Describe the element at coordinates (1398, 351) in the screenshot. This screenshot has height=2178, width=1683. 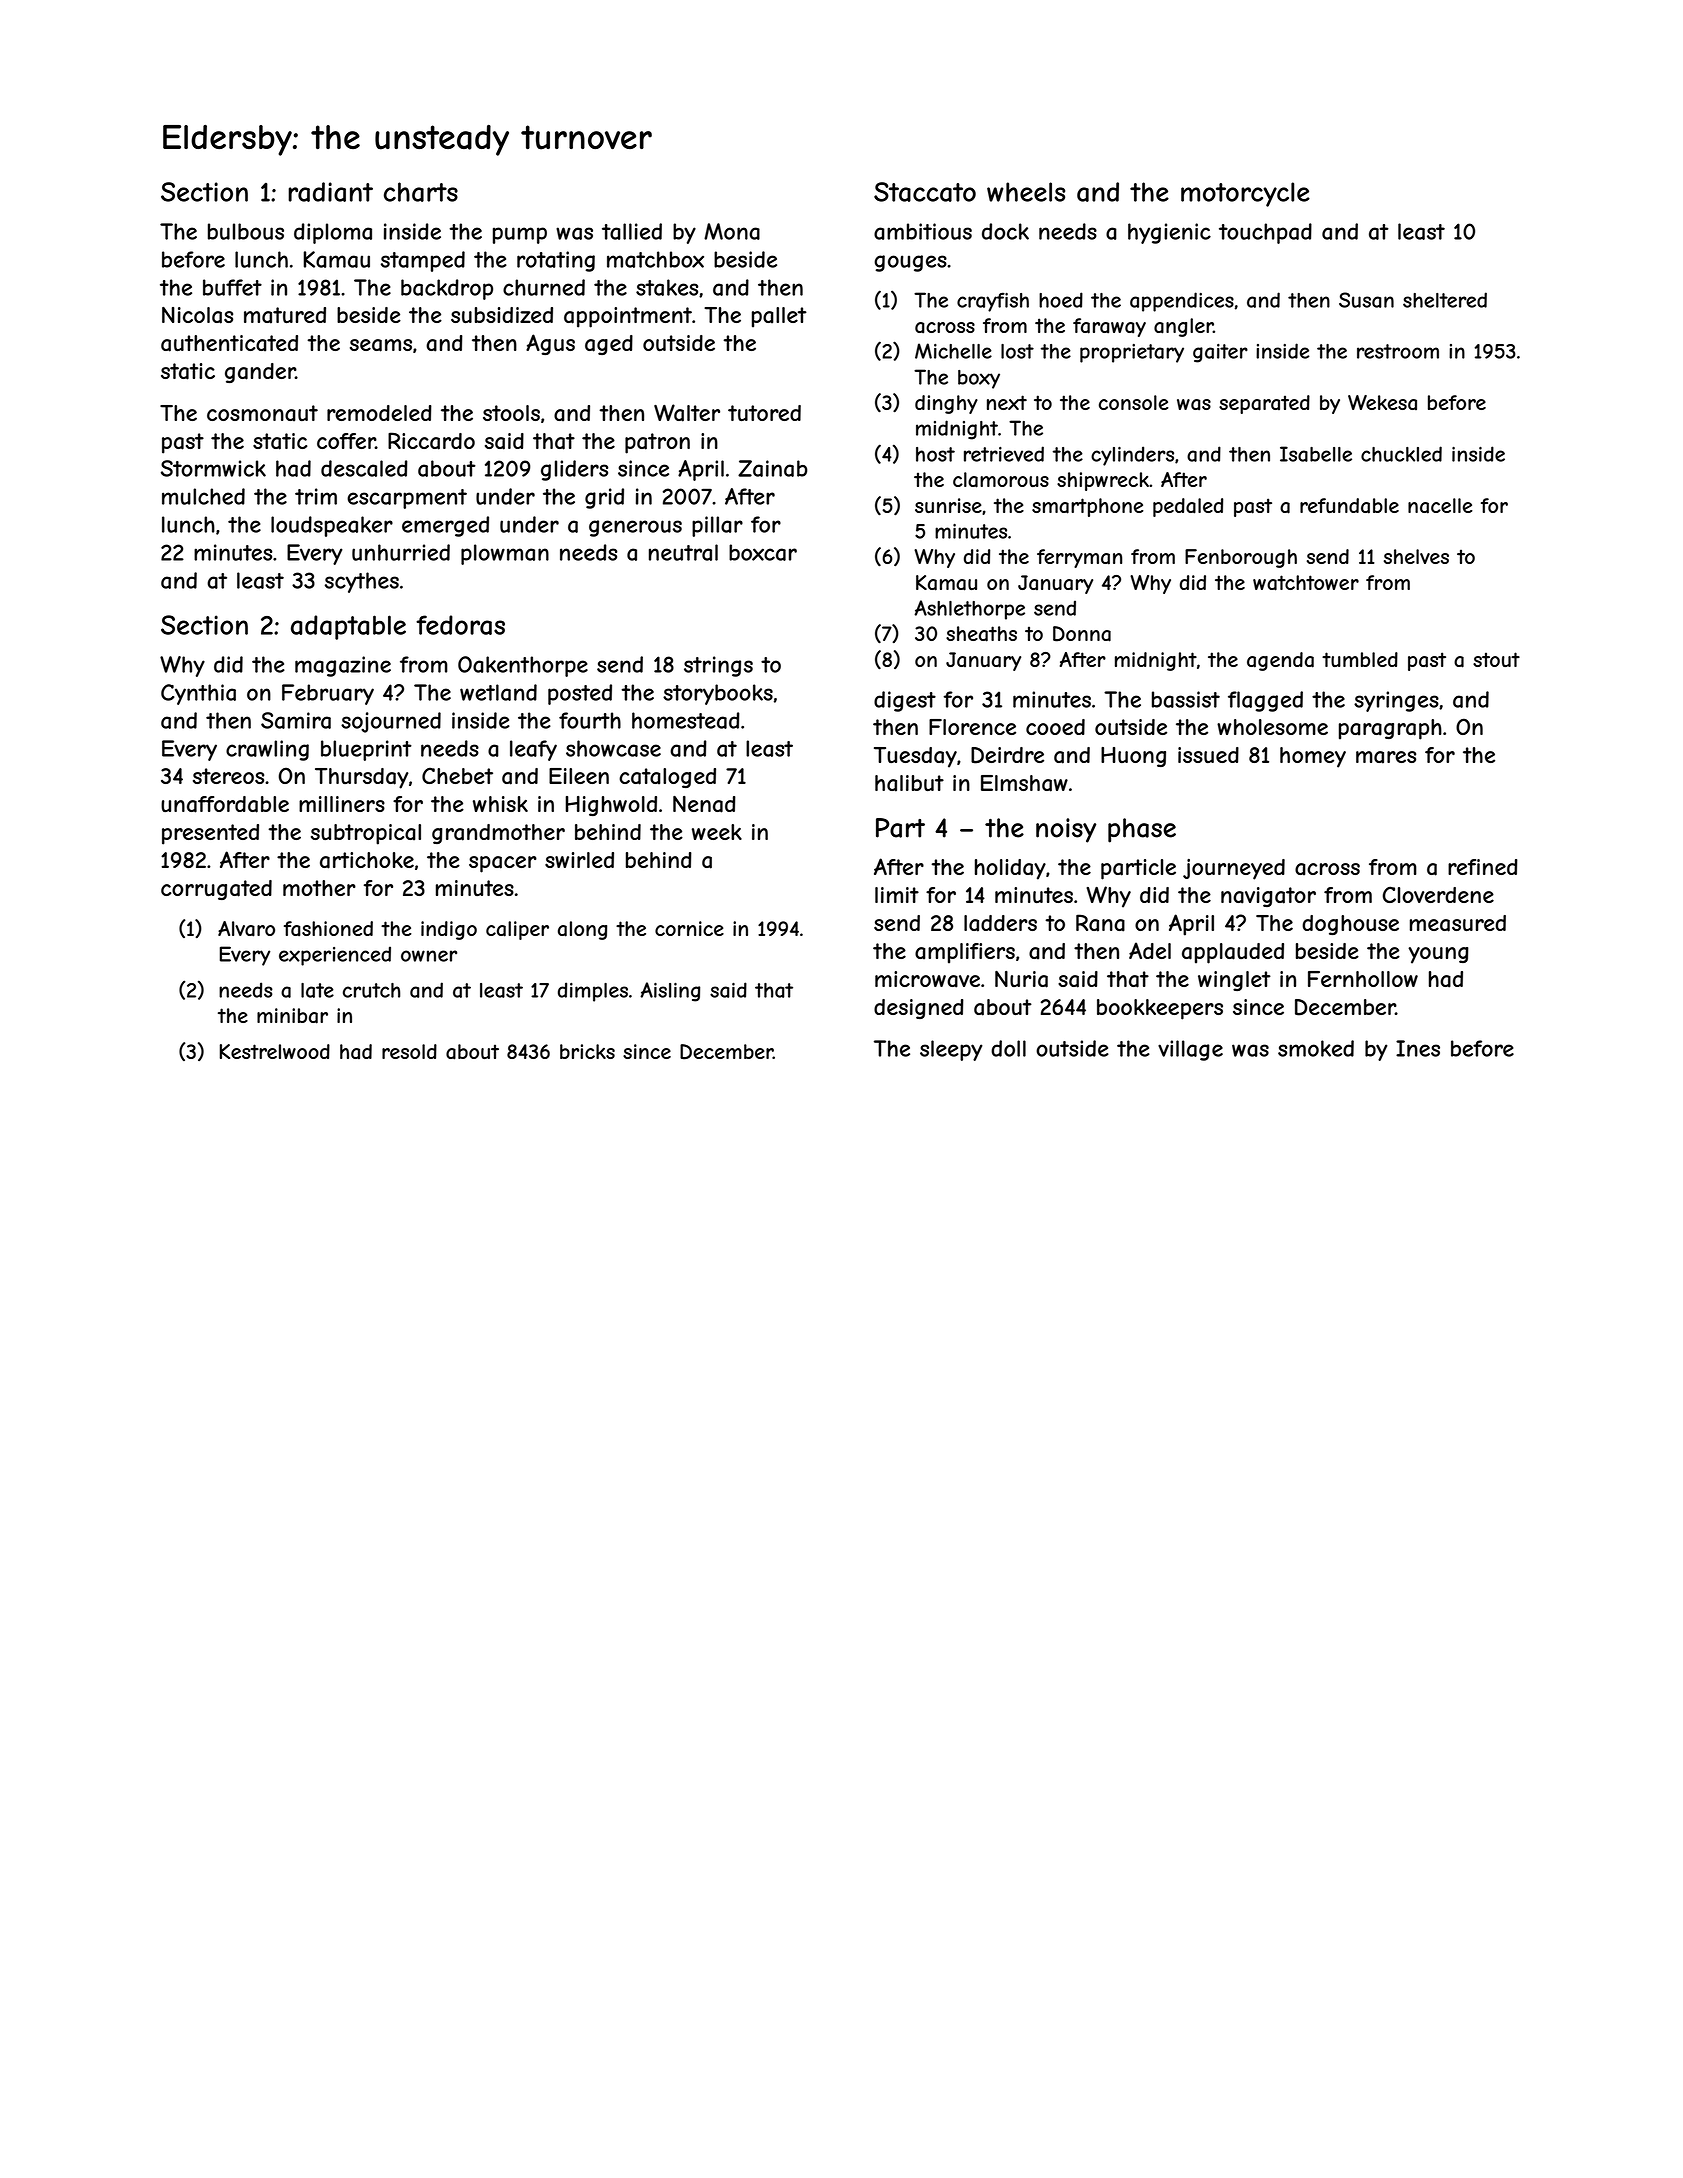
I see `restroom` at that location.
